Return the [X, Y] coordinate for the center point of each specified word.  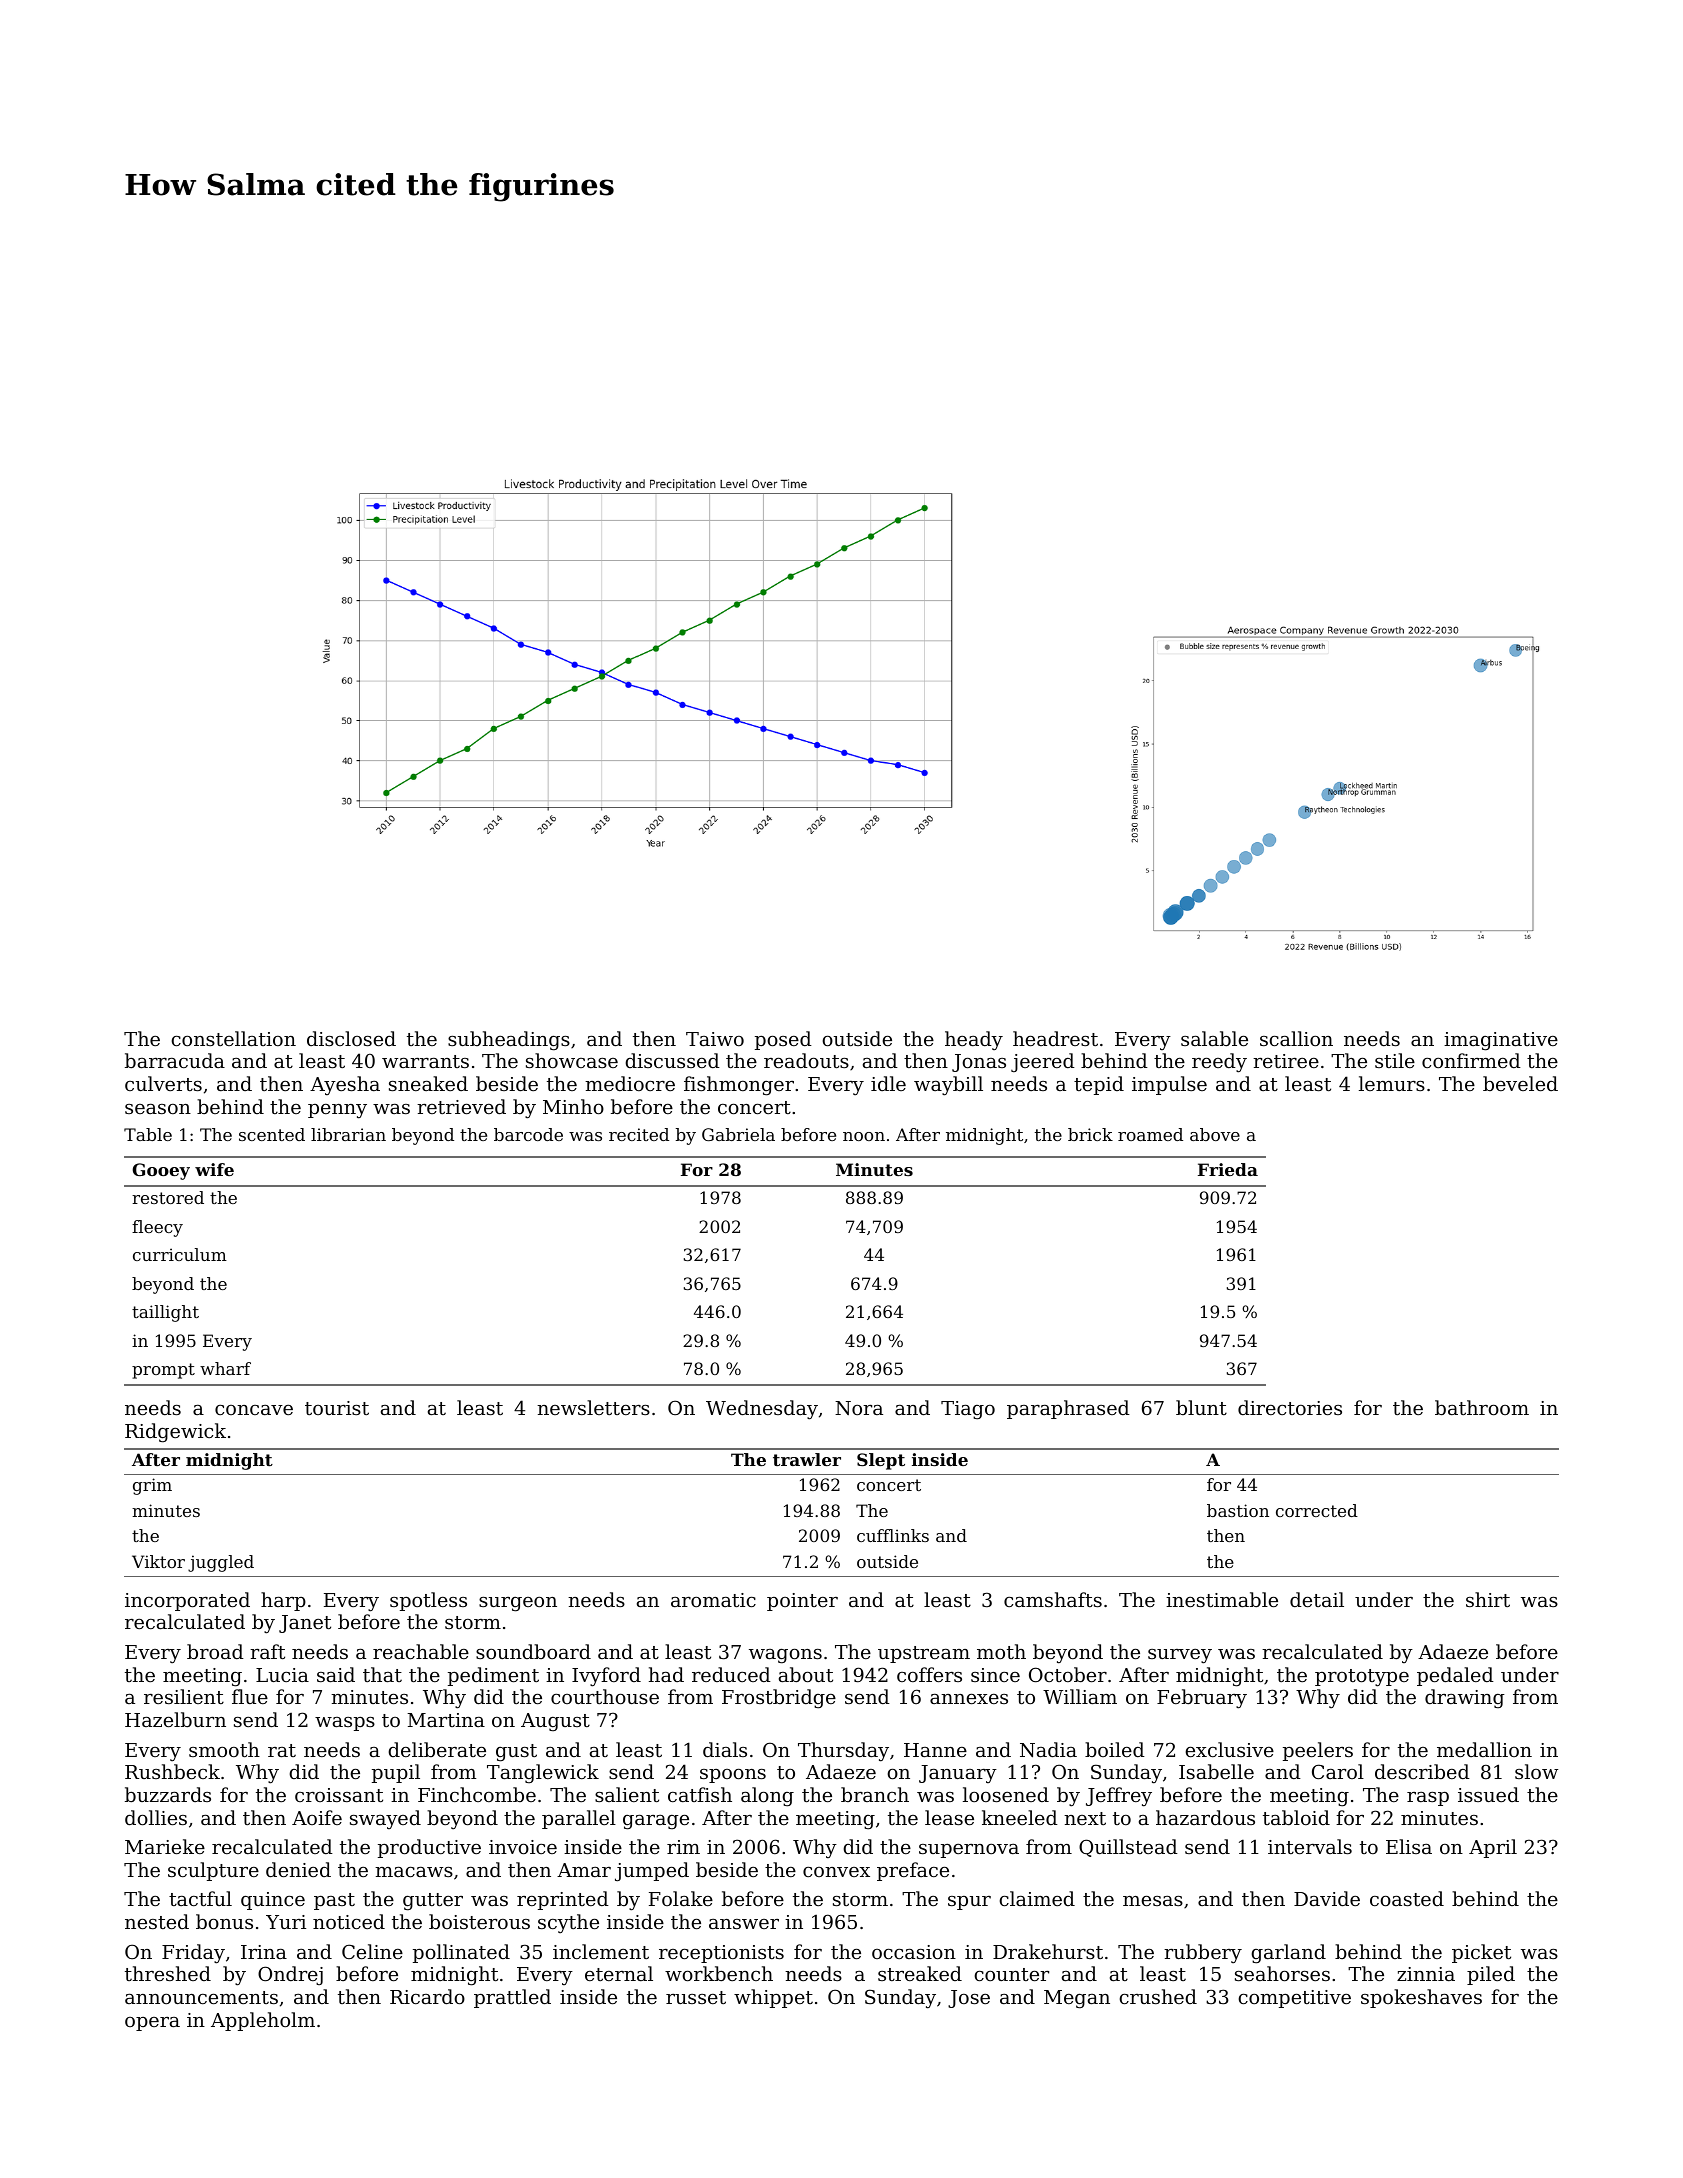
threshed [168, 1973]
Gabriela [738, 1134]
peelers [1318, 1751]
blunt [1201, 1407]
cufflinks [893, 1535]
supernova [969, 1851]
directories [1290, 1407]
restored [168, 1197]
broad [215, 1651]
